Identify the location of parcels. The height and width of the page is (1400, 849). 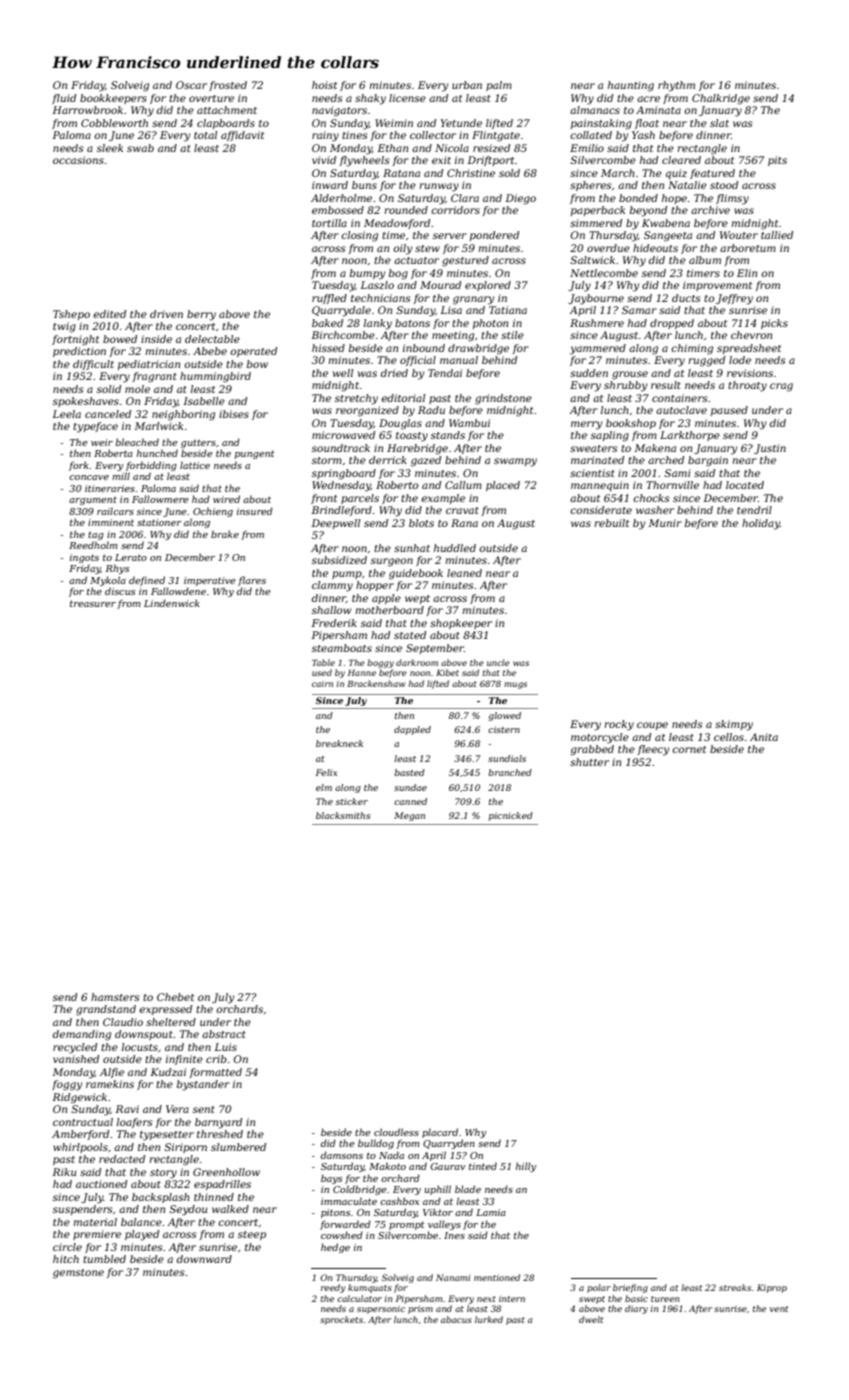
(360, 499).
